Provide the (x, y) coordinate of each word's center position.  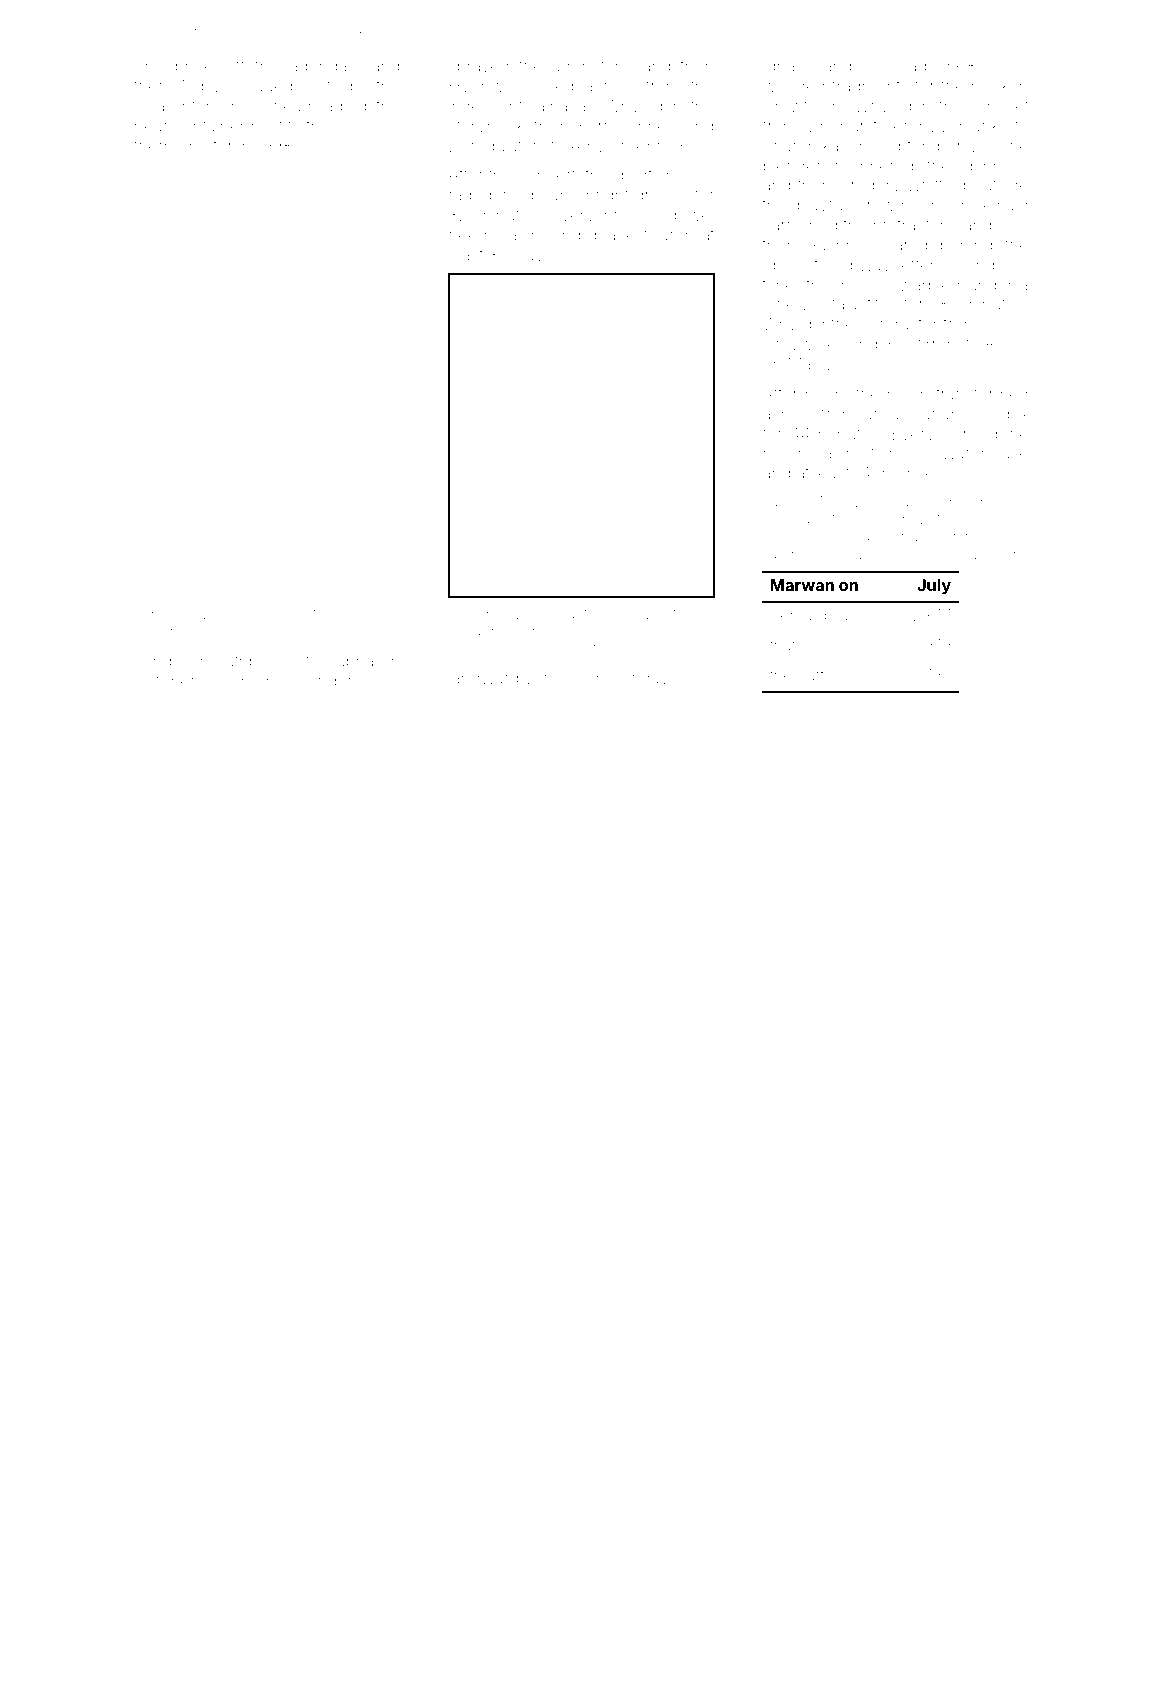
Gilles (879, 65)
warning (877, 537)
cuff (811, 674)
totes (778, 519)
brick (193, 66)
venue (548, 679)
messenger (309, 684)
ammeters (590, 66)
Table (780, 501)
